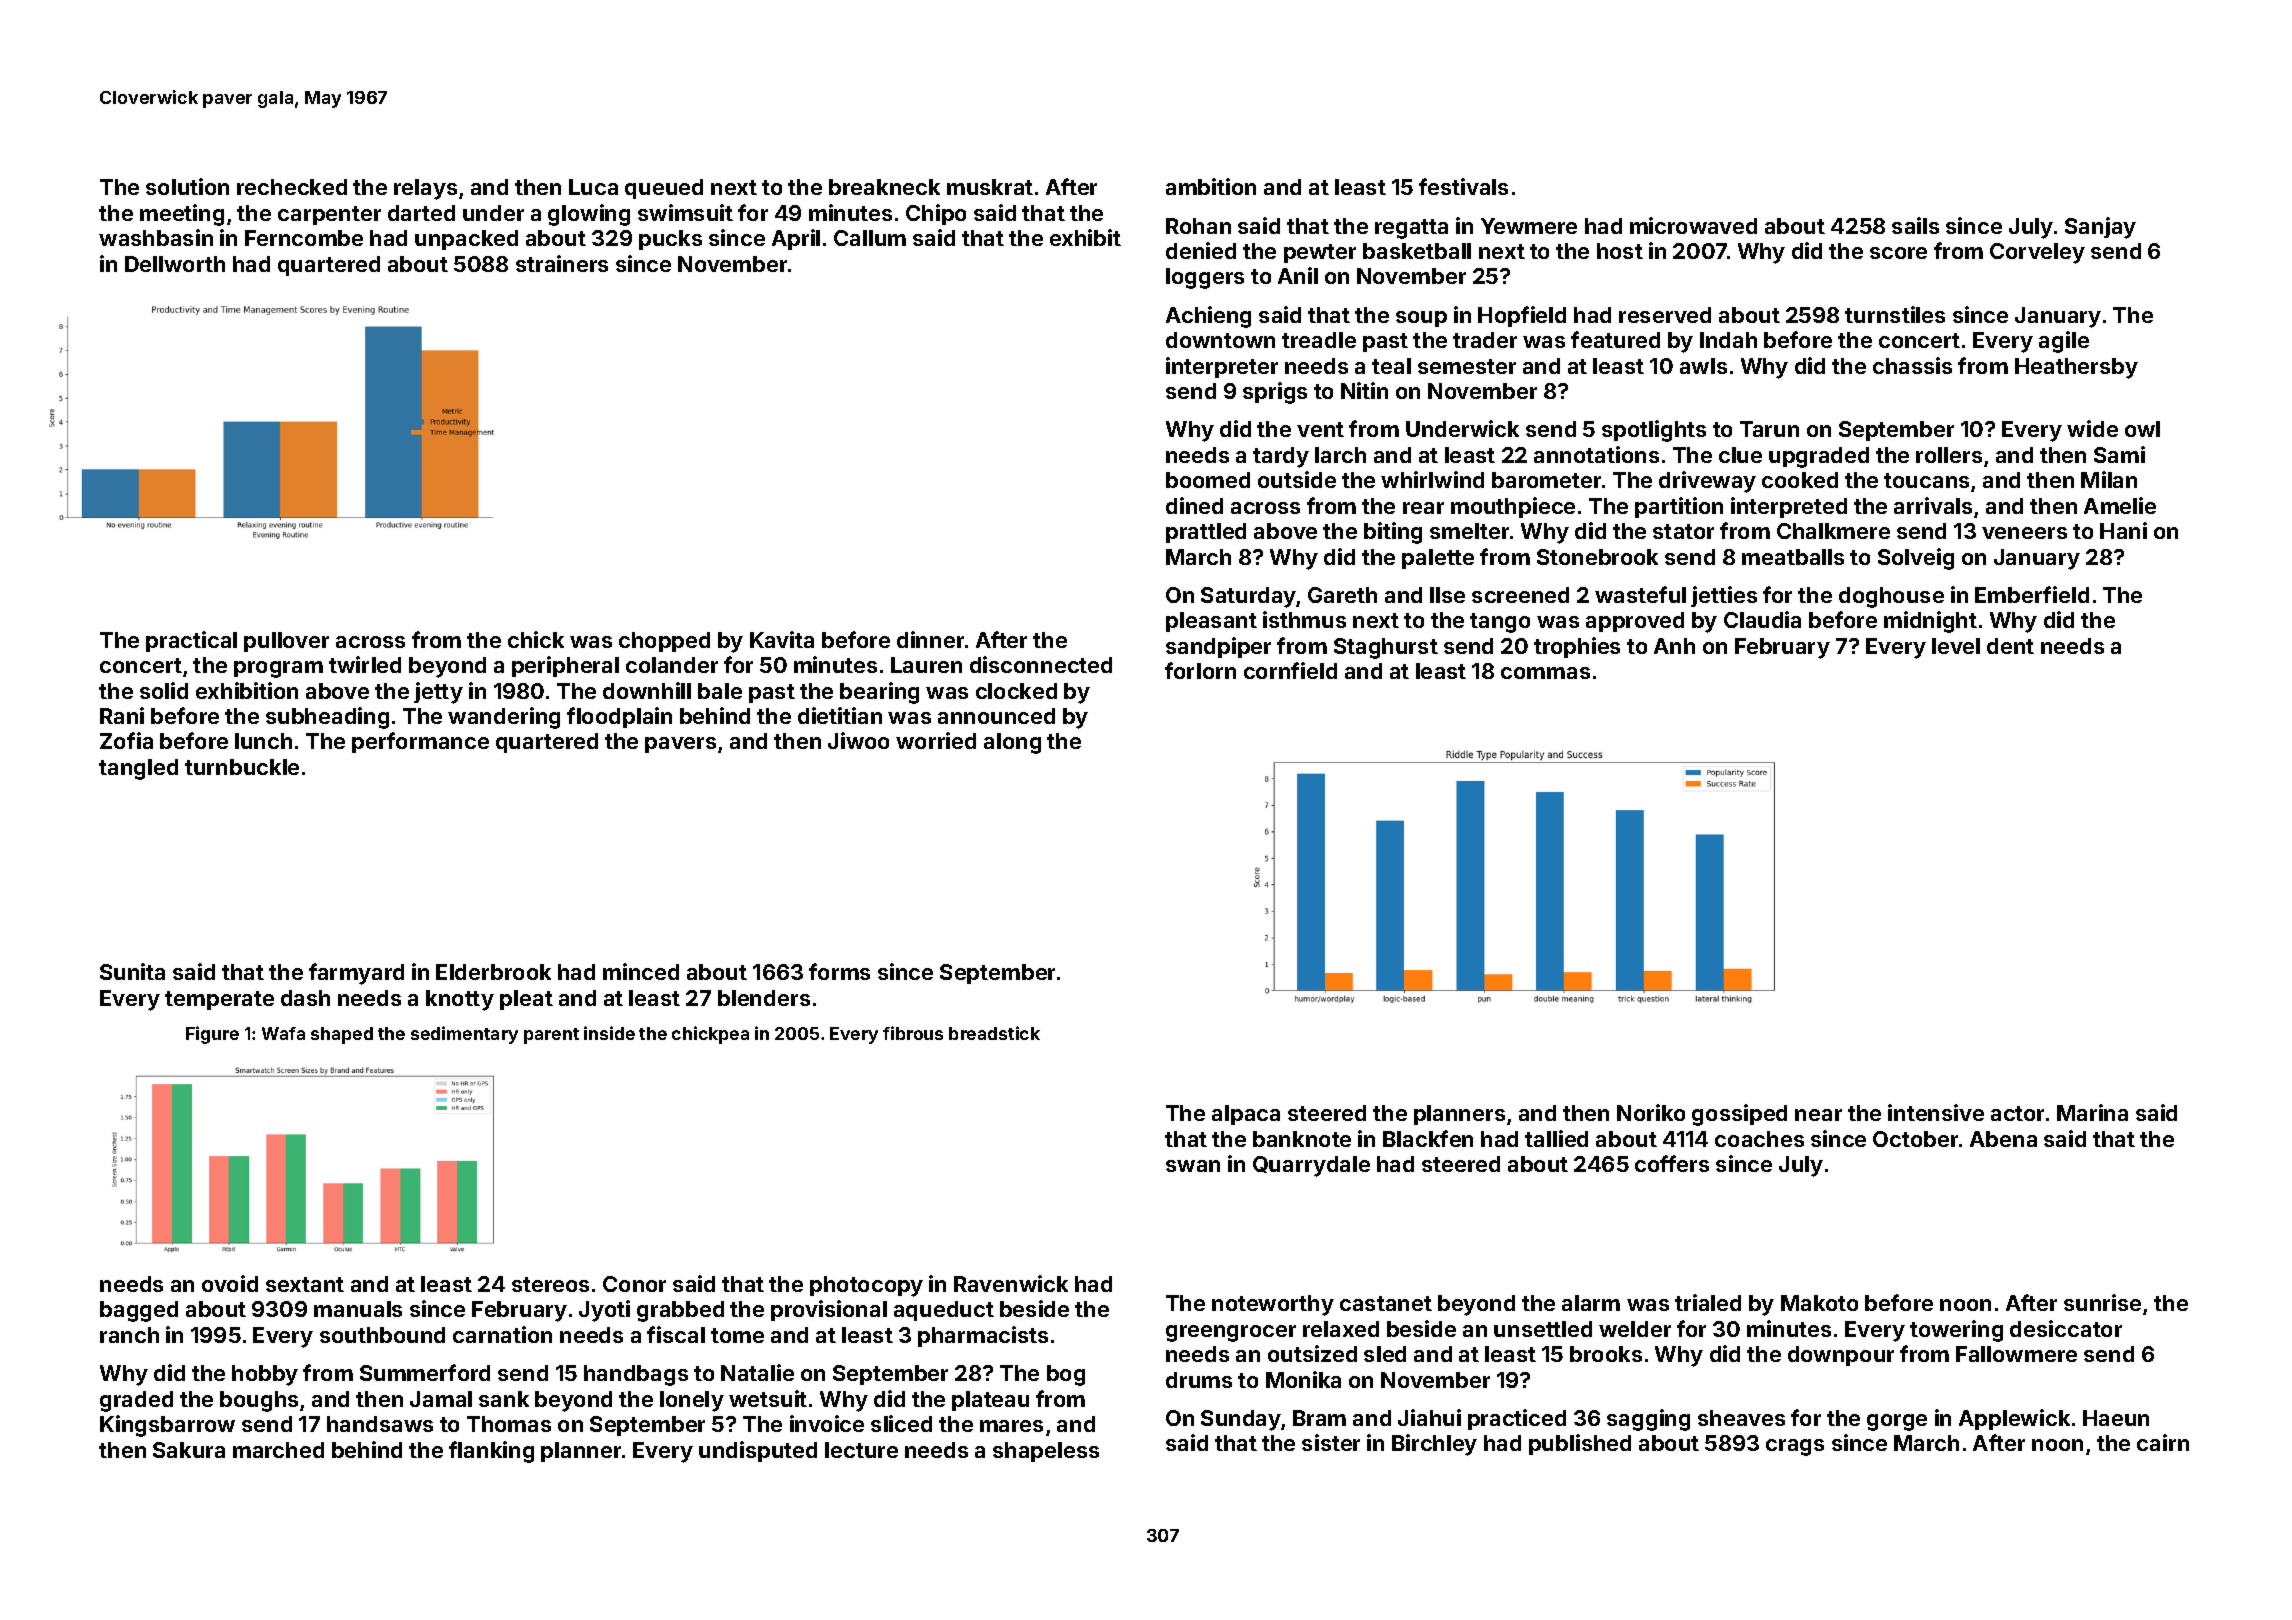 The width and height of the screenshot is (2292, 1620). What do you see at coordinates (356, 974) in the screenshot?
I see `farmyard` at bounding box center [356, 974].
